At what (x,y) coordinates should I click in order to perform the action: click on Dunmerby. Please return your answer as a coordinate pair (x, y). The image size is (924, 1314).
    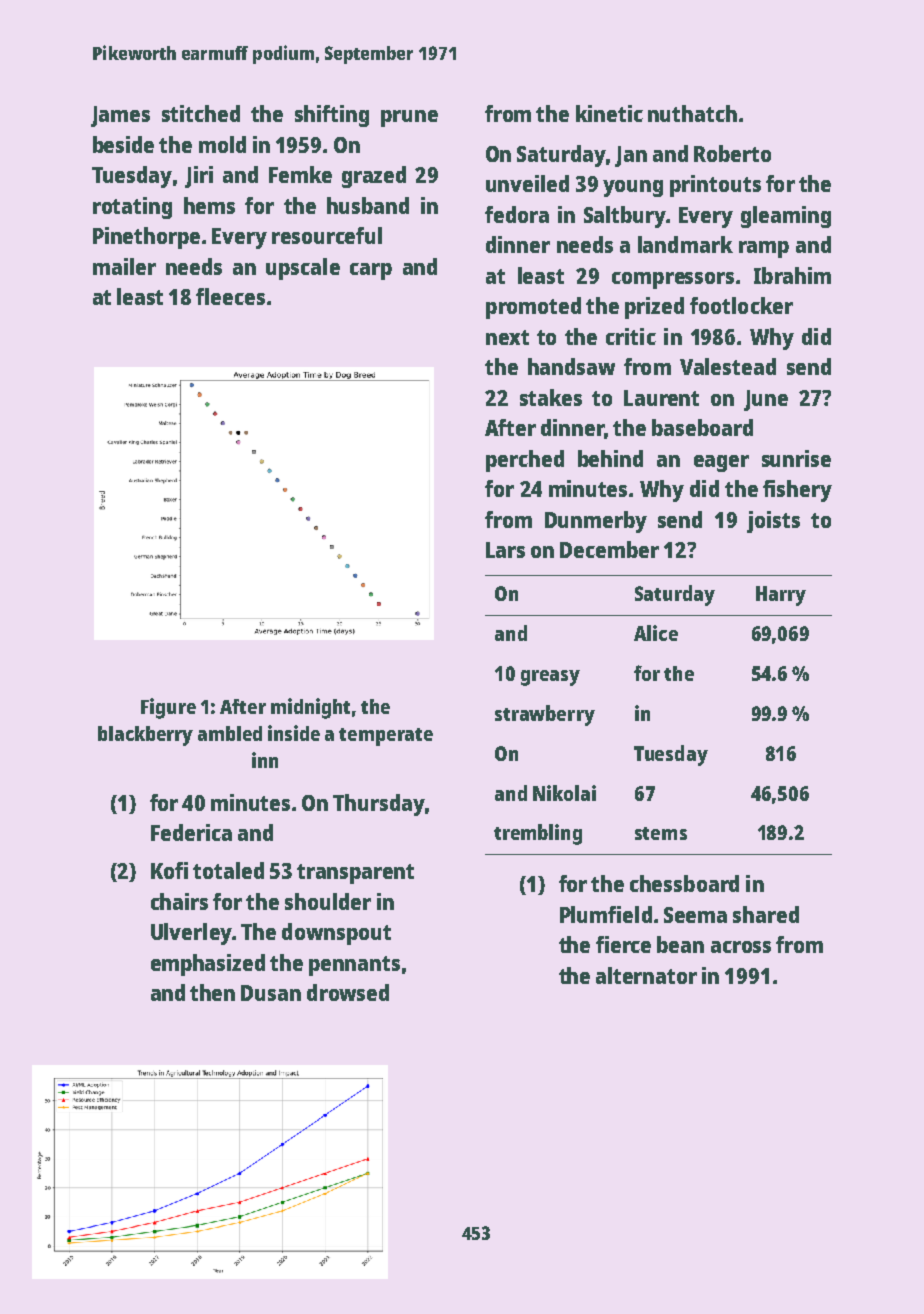
    Looking at the image, I should click on (596, 522).
